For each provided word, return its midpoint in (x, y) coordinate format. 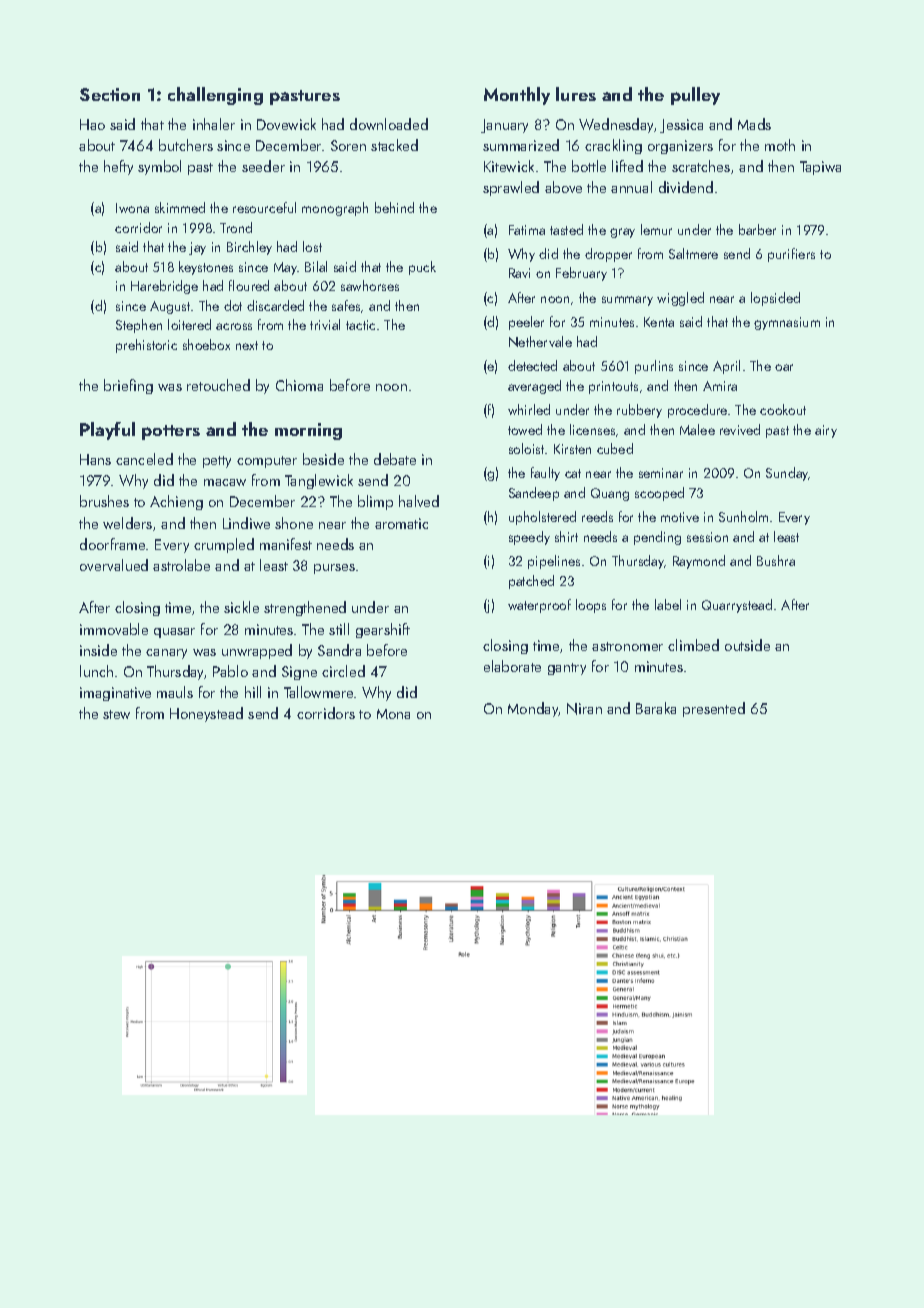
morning (308, 431)
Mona (393, 714)
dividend (686, 187)
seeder (263, 166)
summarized (521, 145)
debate (395, 459)
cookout (783, 409)
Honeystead (206, 714)
